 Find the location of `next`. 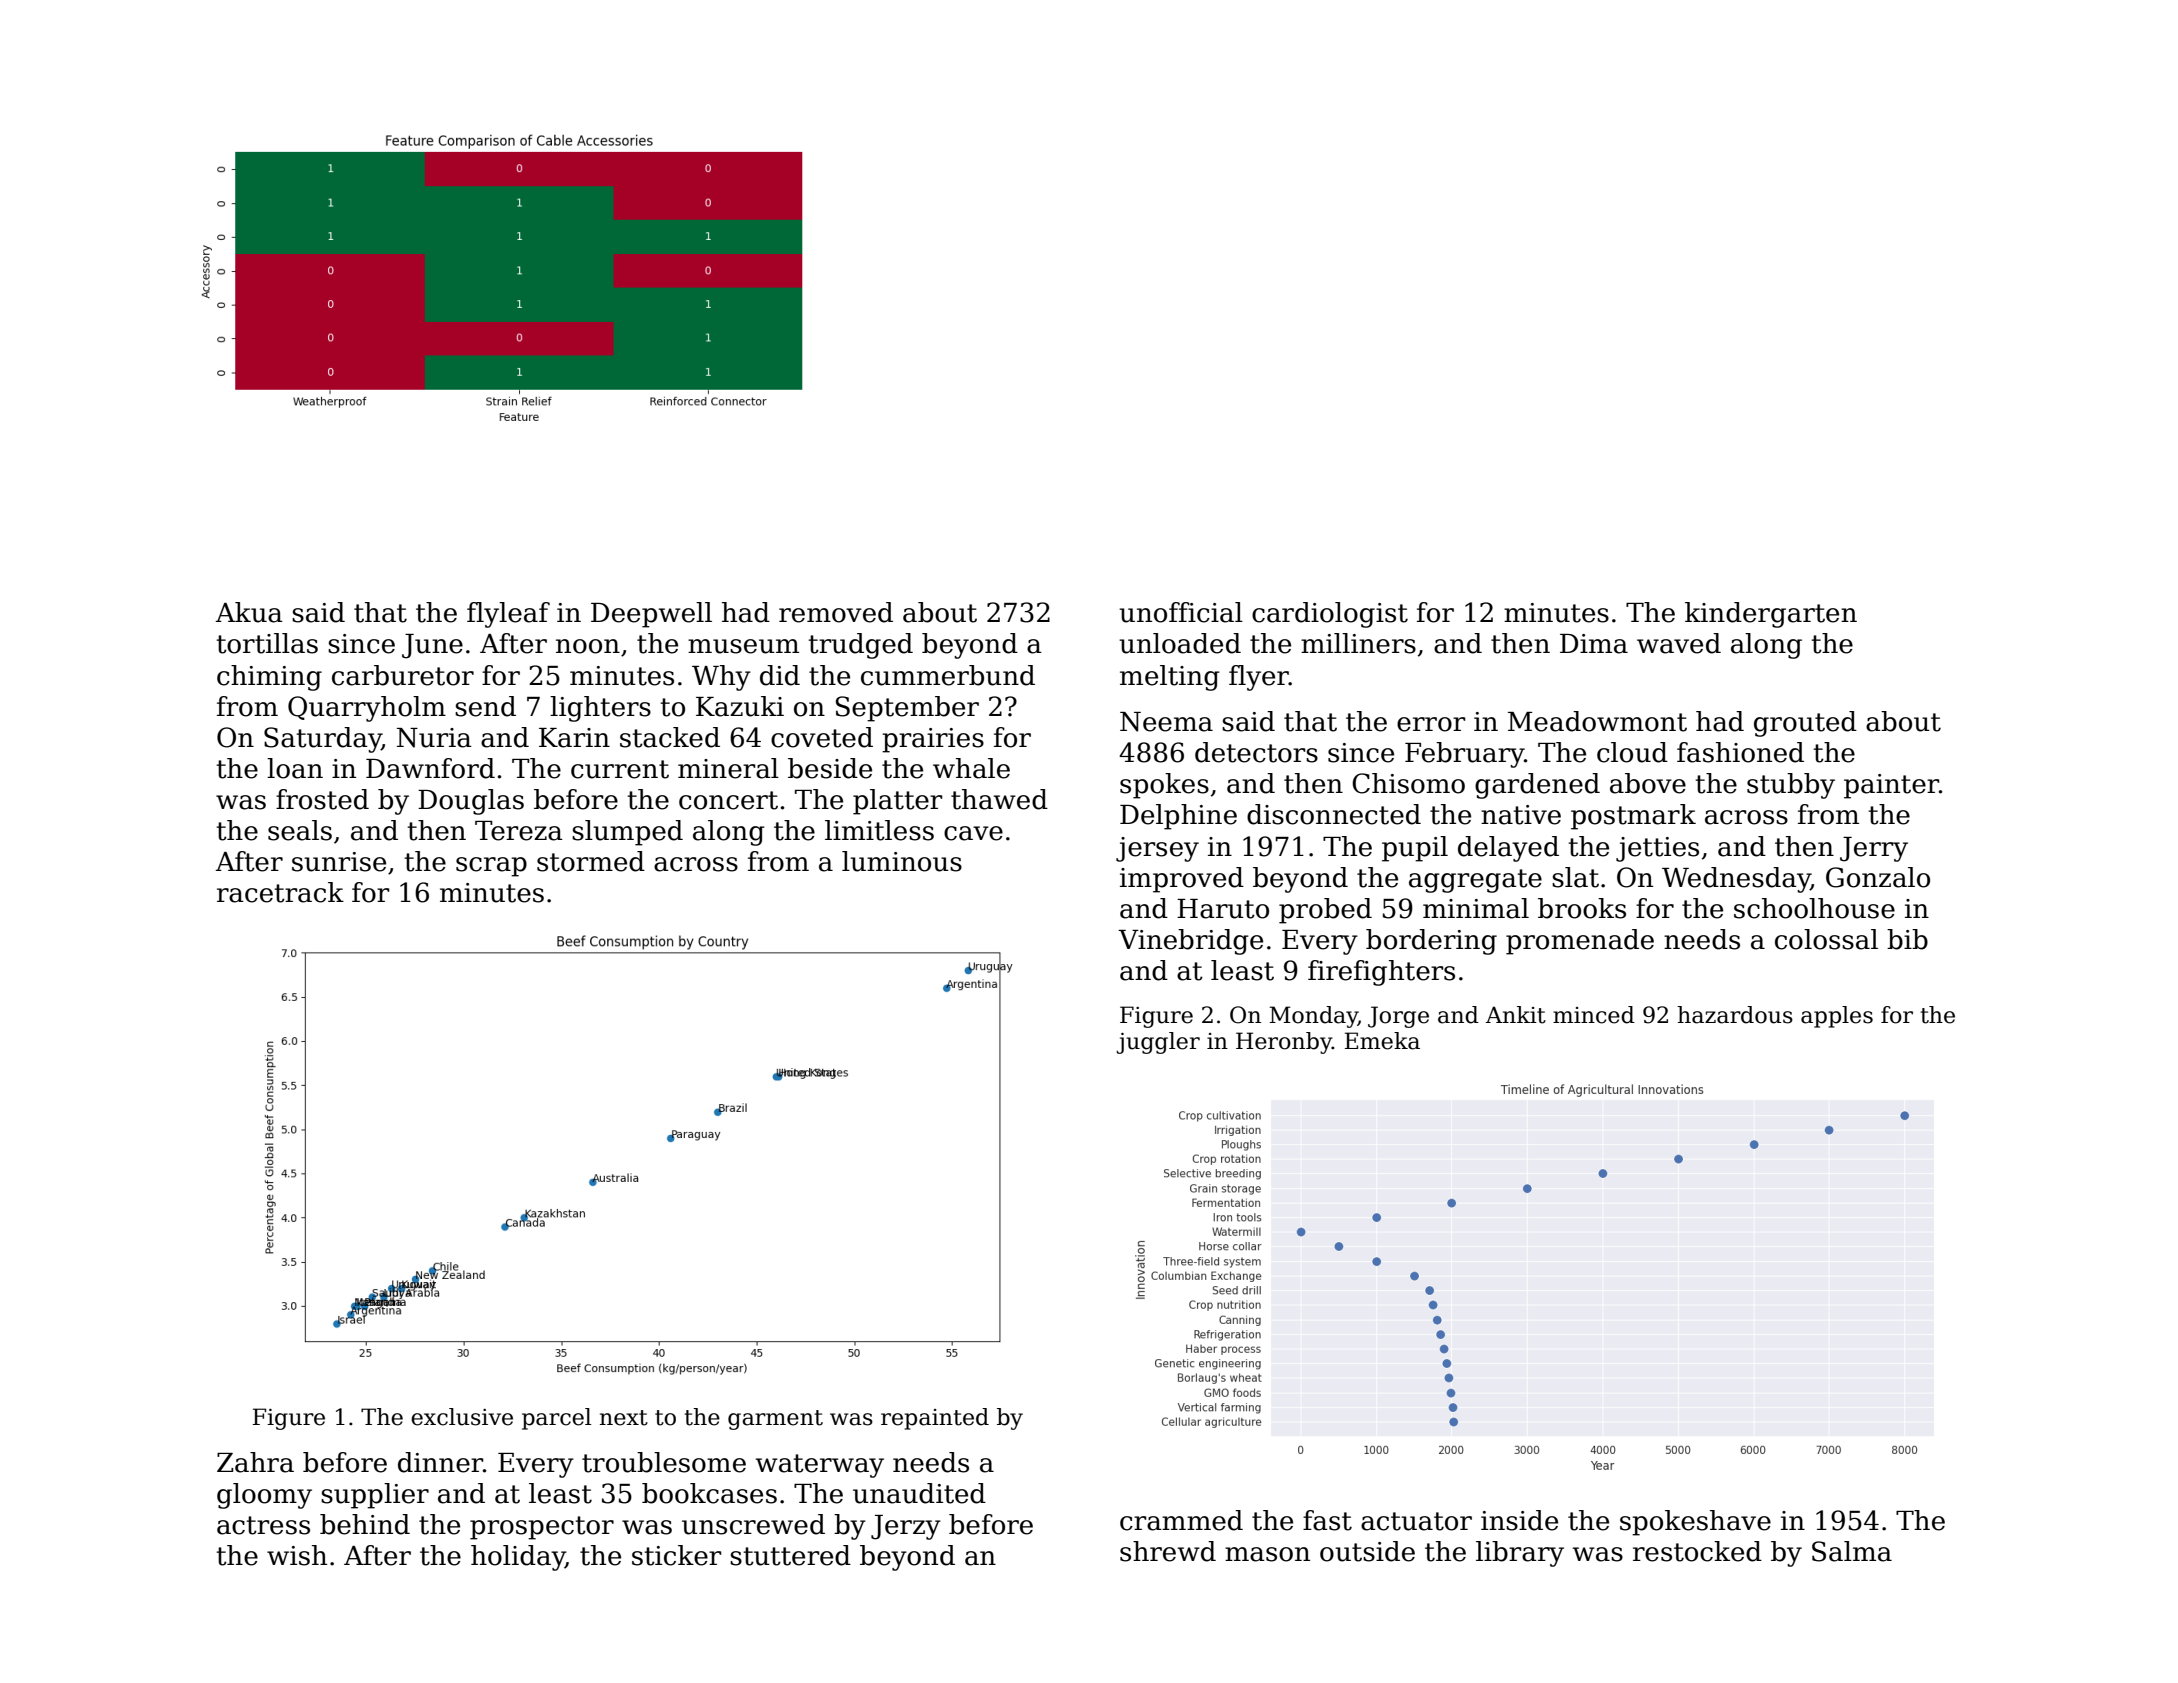

next is located at coordinates (624, 1418).
